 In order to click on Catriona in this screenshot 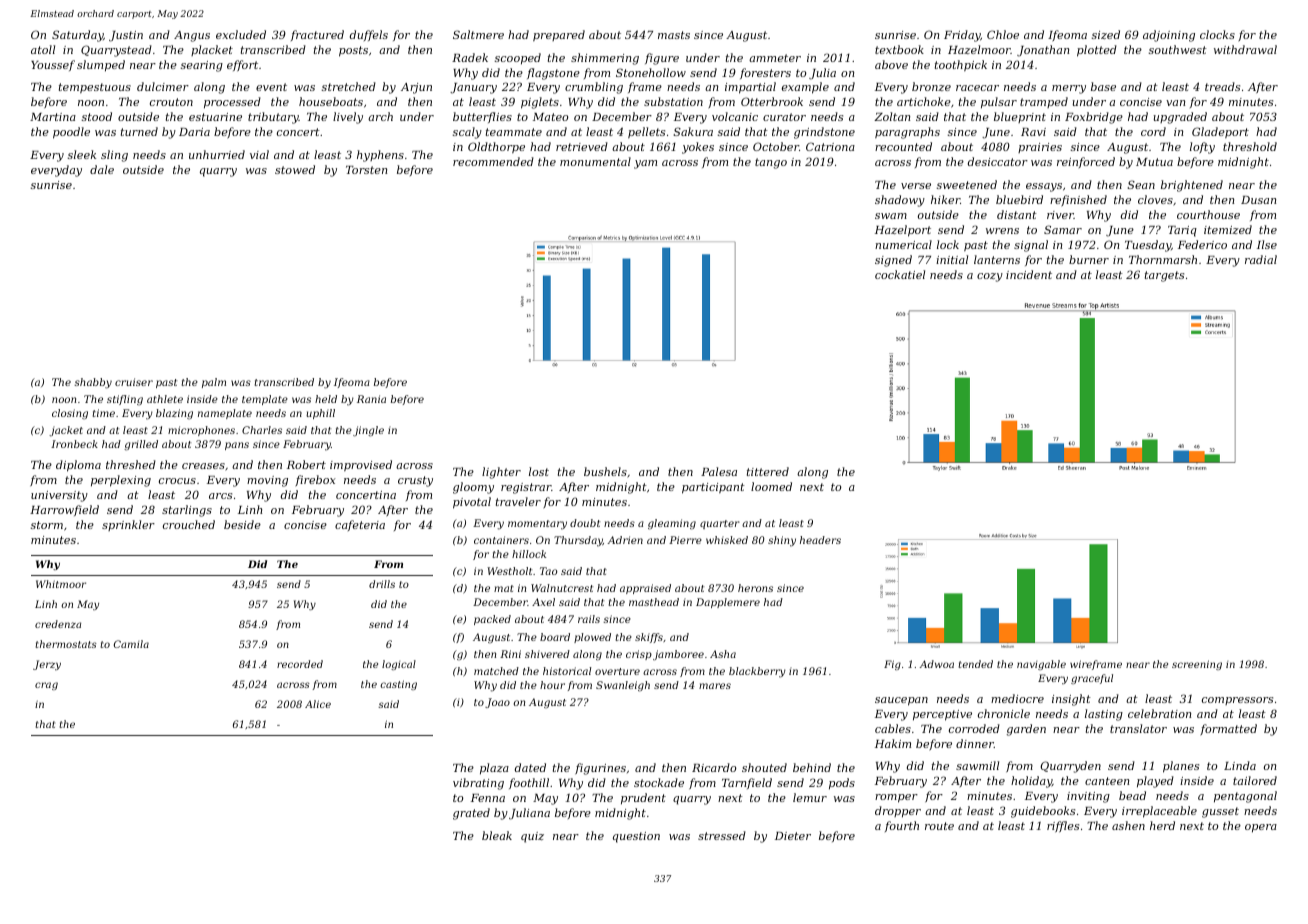, I will do `click(830, 146)`.
